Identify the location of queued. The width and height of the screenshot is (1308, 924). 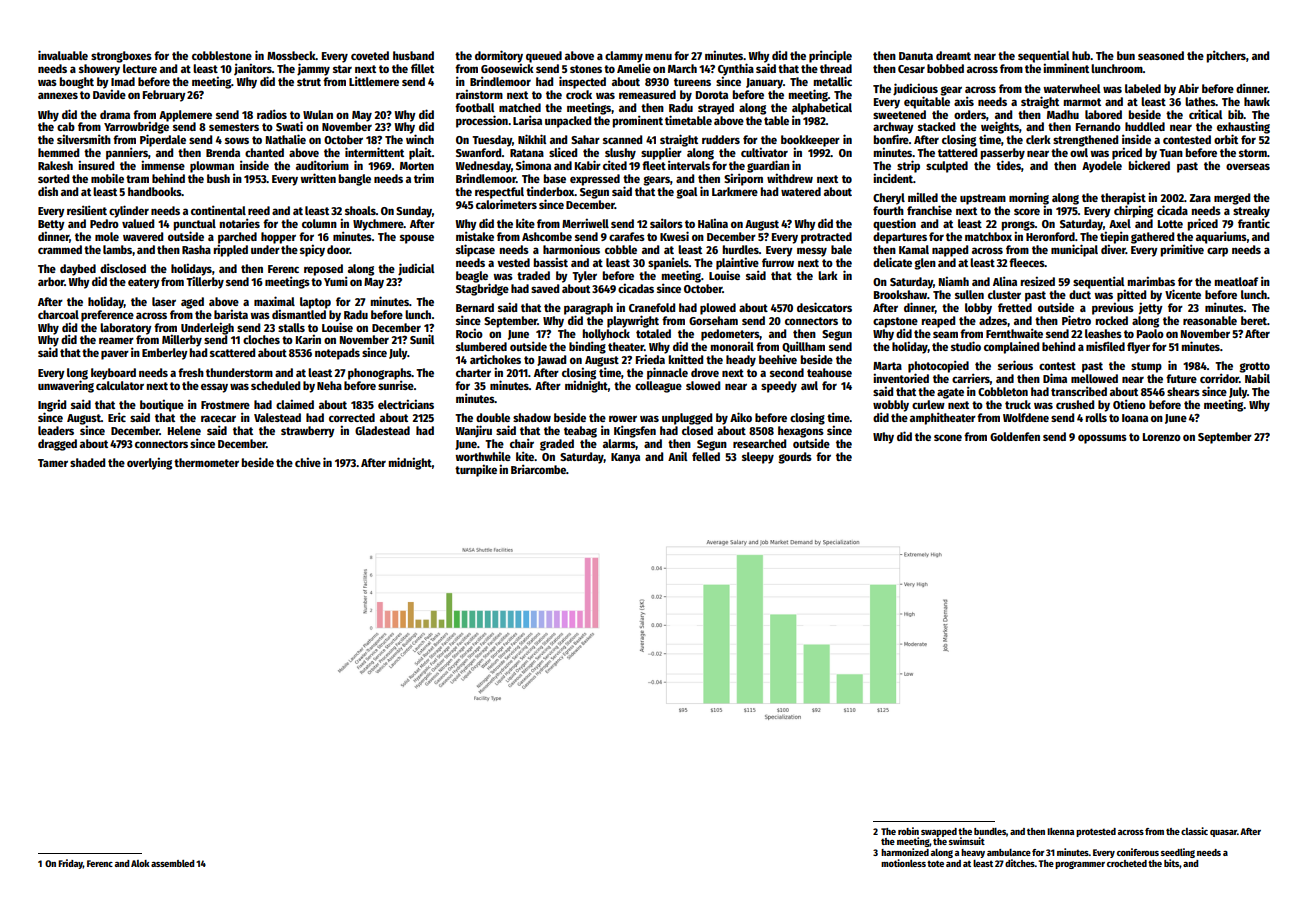
(544, 57).
